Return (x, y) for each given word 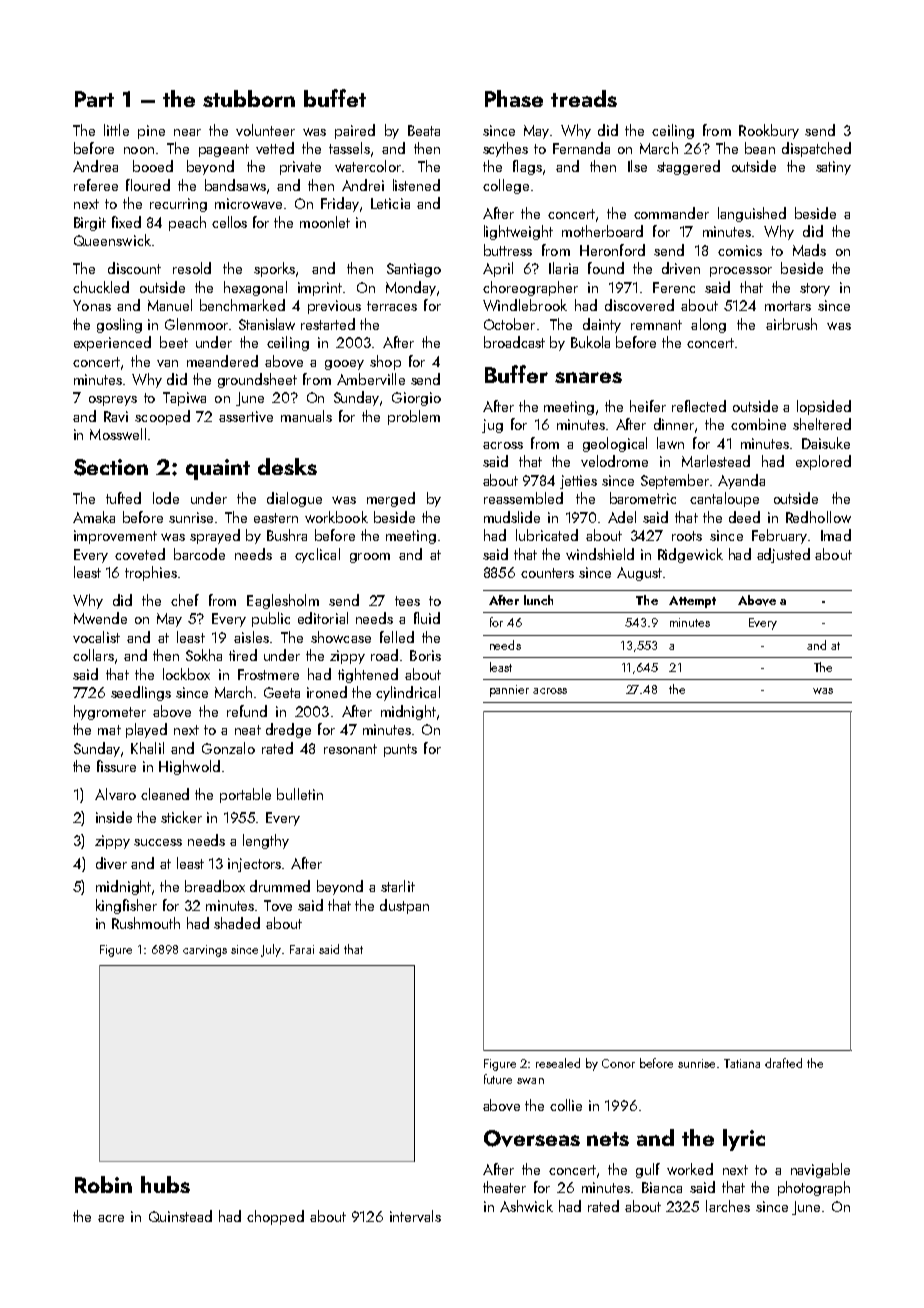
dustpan (404, 906)
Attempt (692, 602)
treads (584, 98)
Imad (836, 535)
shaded (237, 923)
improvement (115, 537)
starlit (398, 886)
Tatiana (742, 1063)
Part (94, 99)
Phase (514, 98)
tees (407, 601)
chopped (275, 1217)
